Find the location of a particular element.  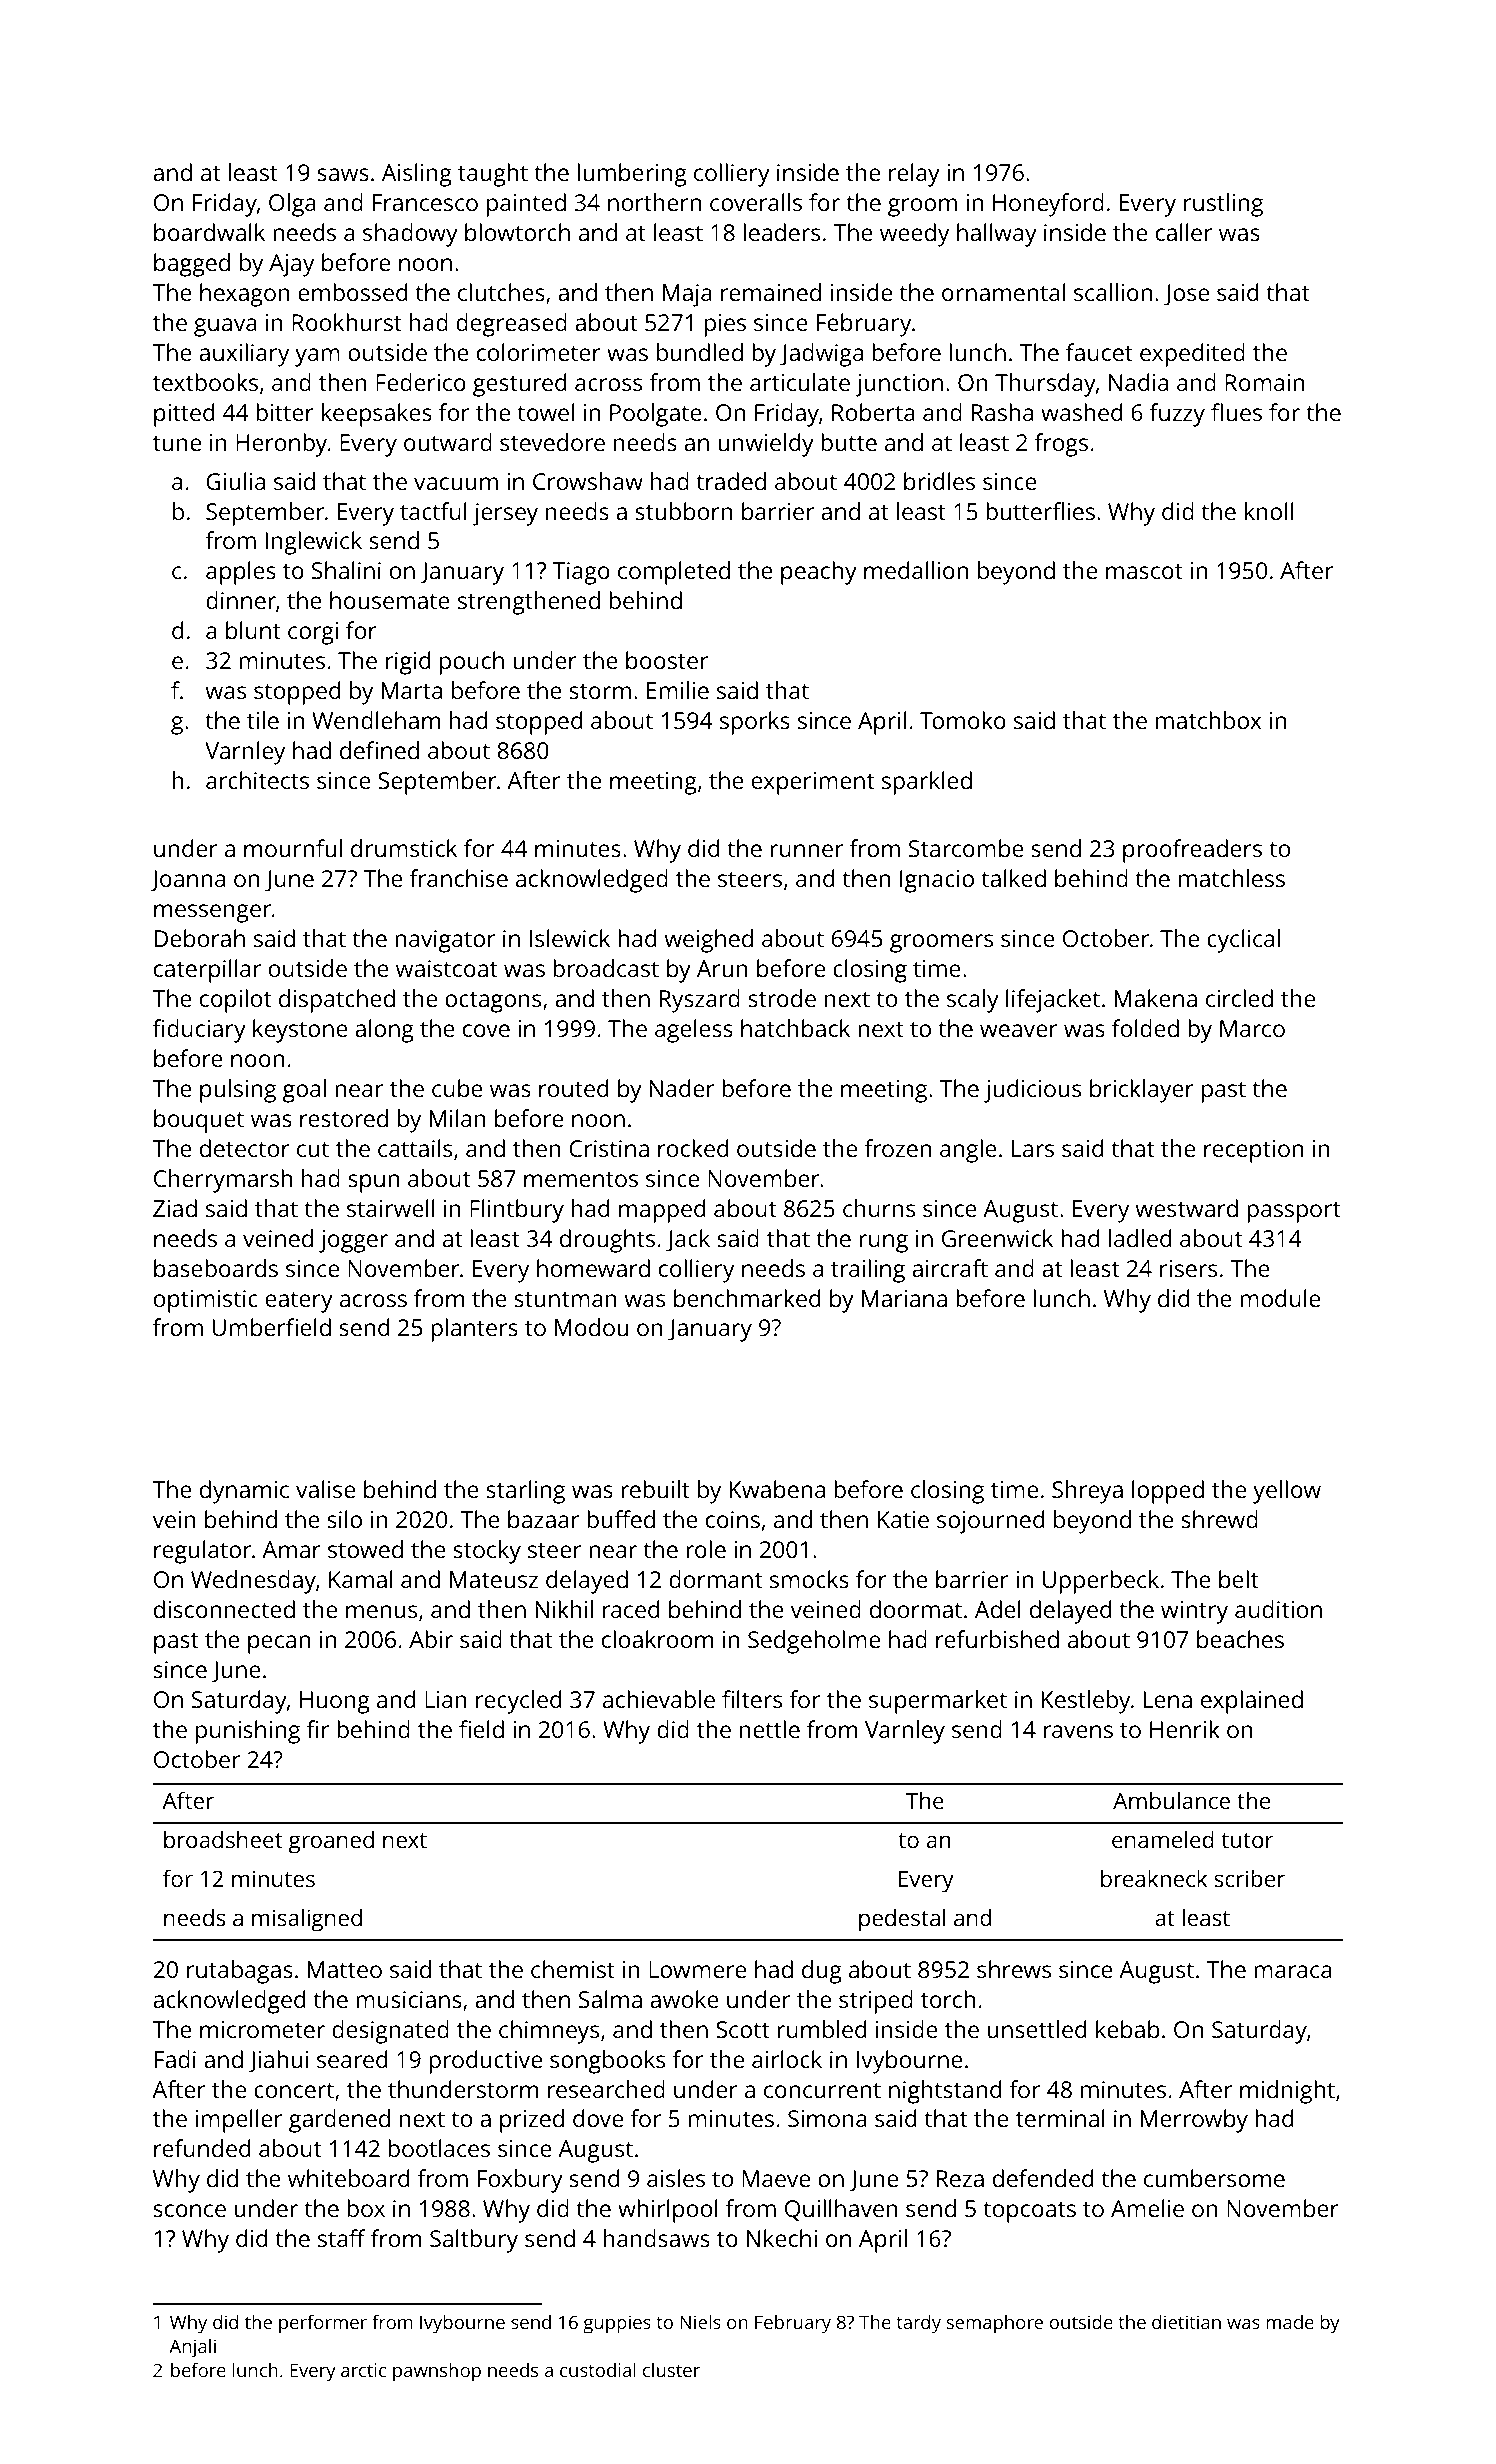

Anjali is located at coordinates (192, 2348).
